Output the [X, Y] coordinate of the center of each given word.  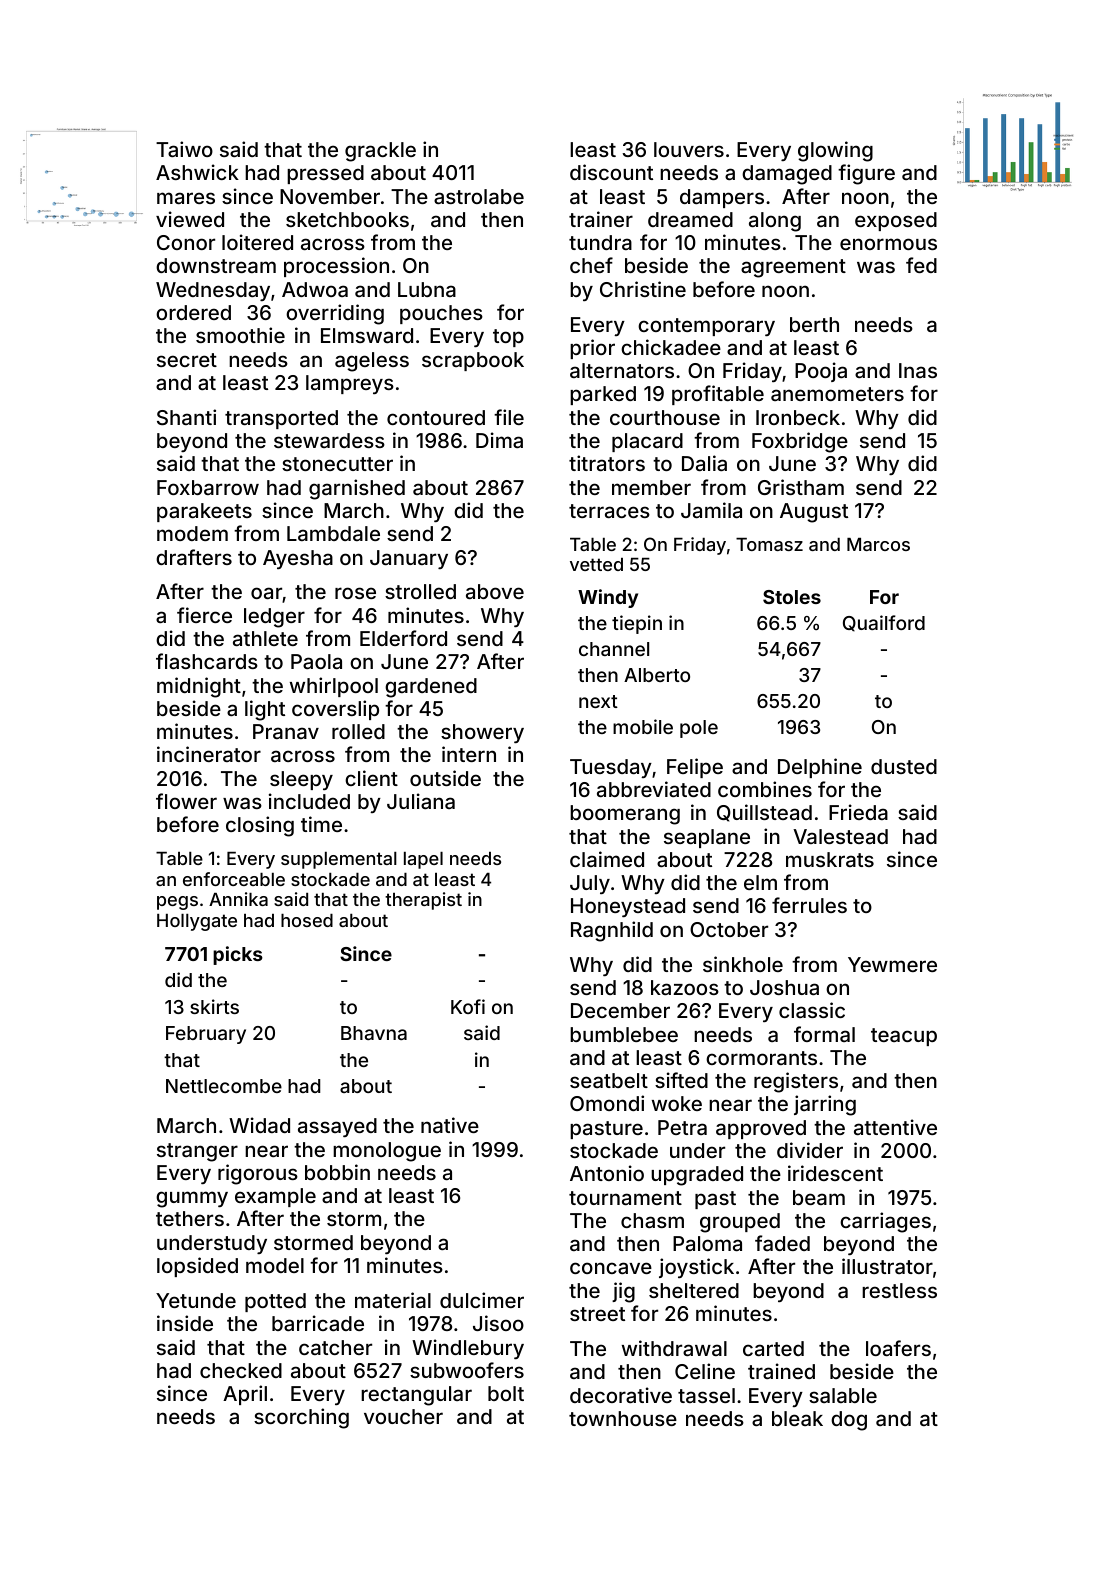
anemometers [837, 394]
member [651, 487]
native [450, 1125]
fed [921, 265]
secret [187, 360]
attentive [895, 1127]
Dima [499, 440]
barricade [318, 1323]
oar [266, 593]
